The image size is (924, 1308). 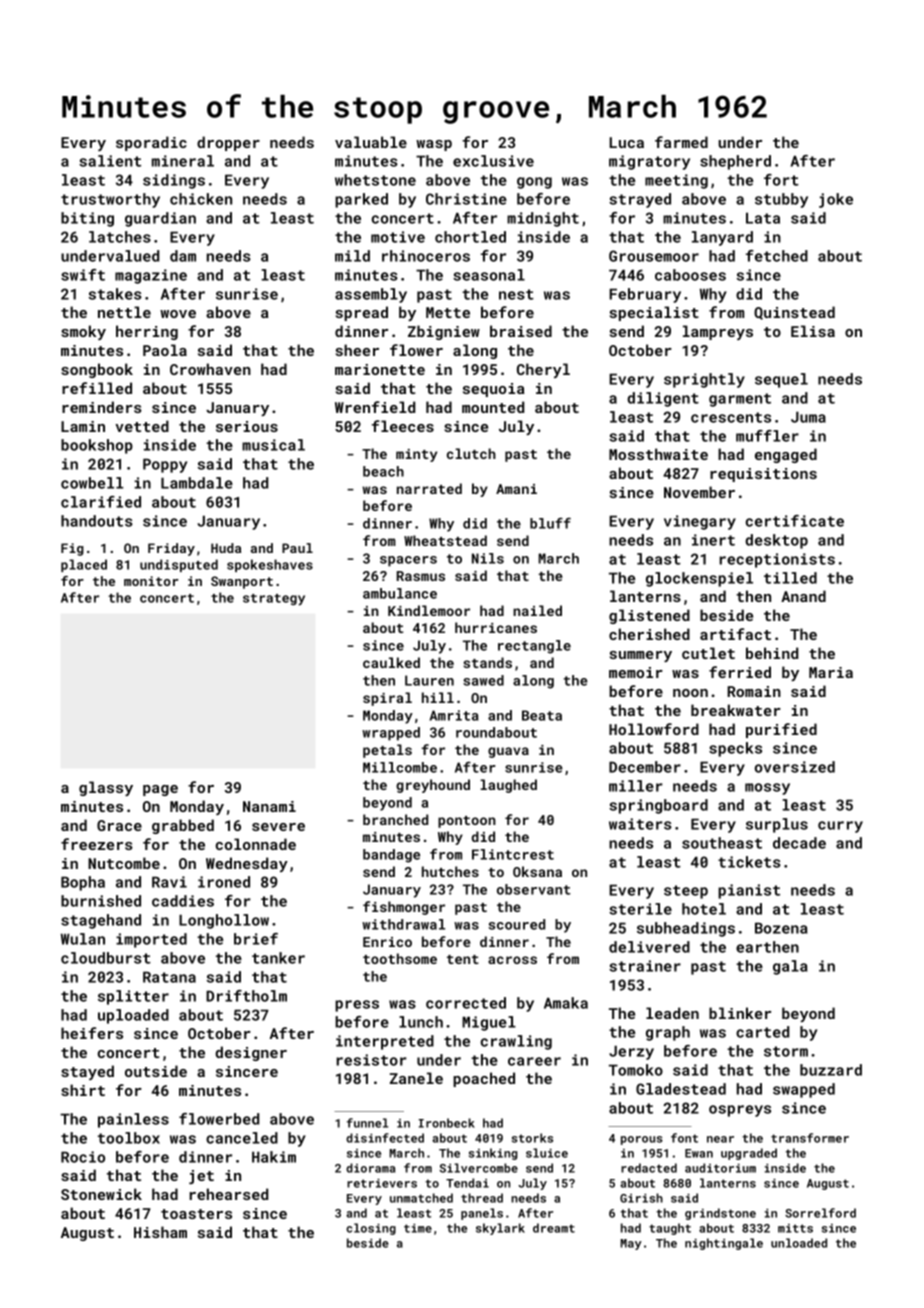 I want to click on Hisham, so click(x=160, y=1232).
